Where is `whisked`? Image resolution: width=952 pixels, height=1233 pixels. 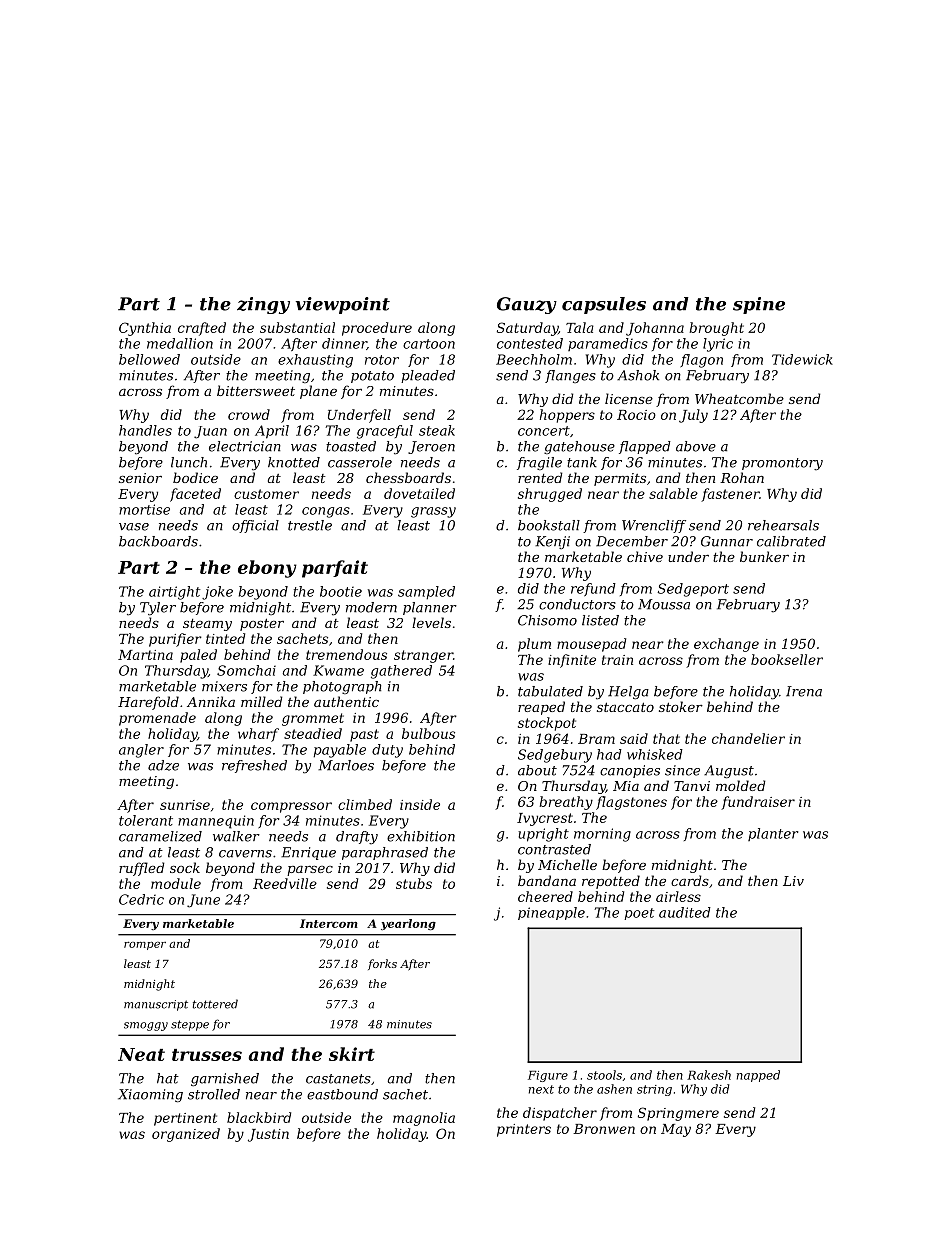
whisked is located at coordinates (655, 754).
